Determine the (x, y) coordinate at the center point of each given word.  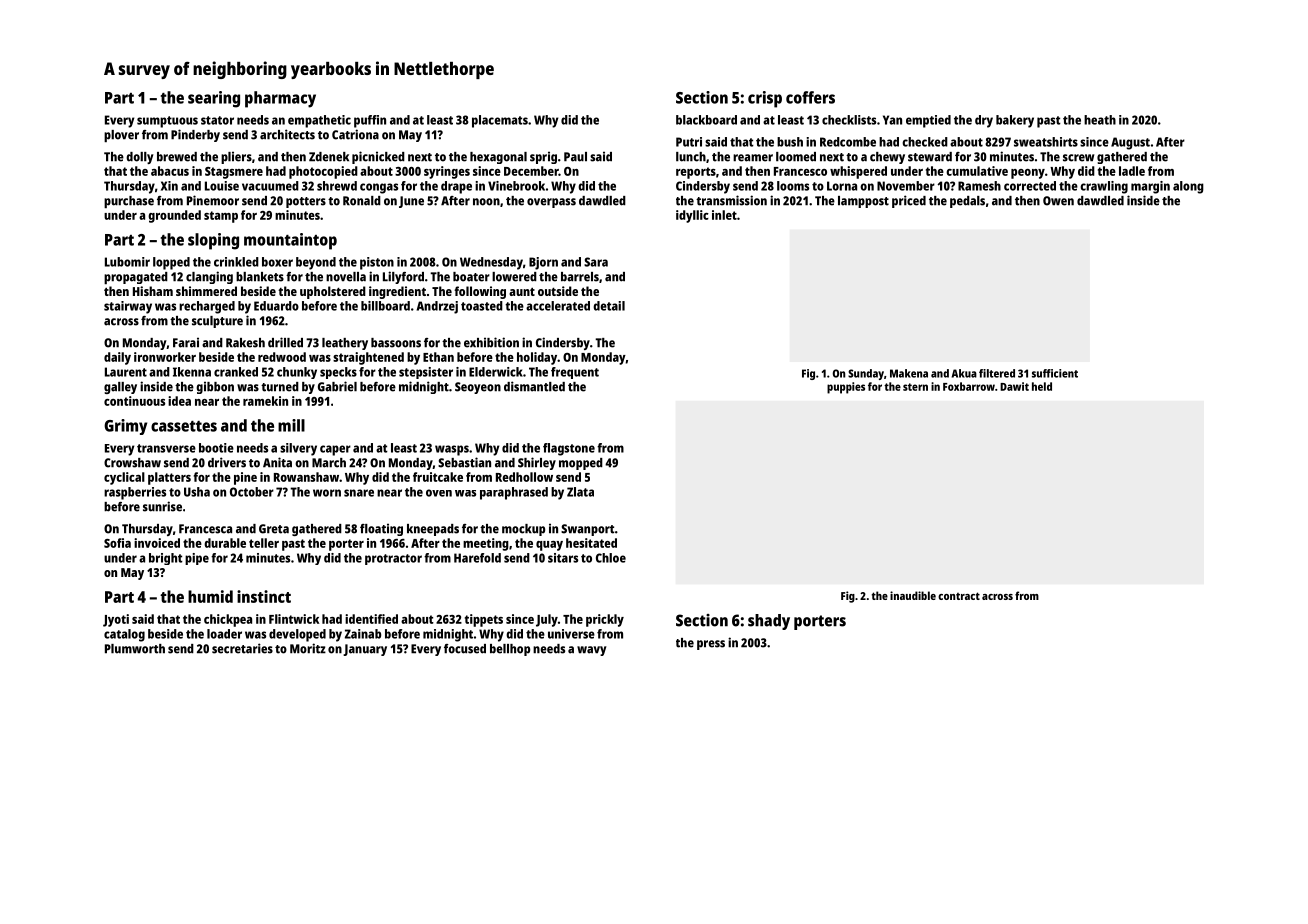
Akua (964, 373)
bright (166, 559)
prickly (605, 620)
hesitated (591, 543)
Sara (596, 262)
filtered (997, 373)
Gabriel (337, 386)
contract (959, 596)
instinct (264, 596)
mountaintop (290, 241)
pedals (967, 202)
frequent (575, 373)
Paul (575, 157)
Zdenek (329, 157)
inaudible (913, 595)
